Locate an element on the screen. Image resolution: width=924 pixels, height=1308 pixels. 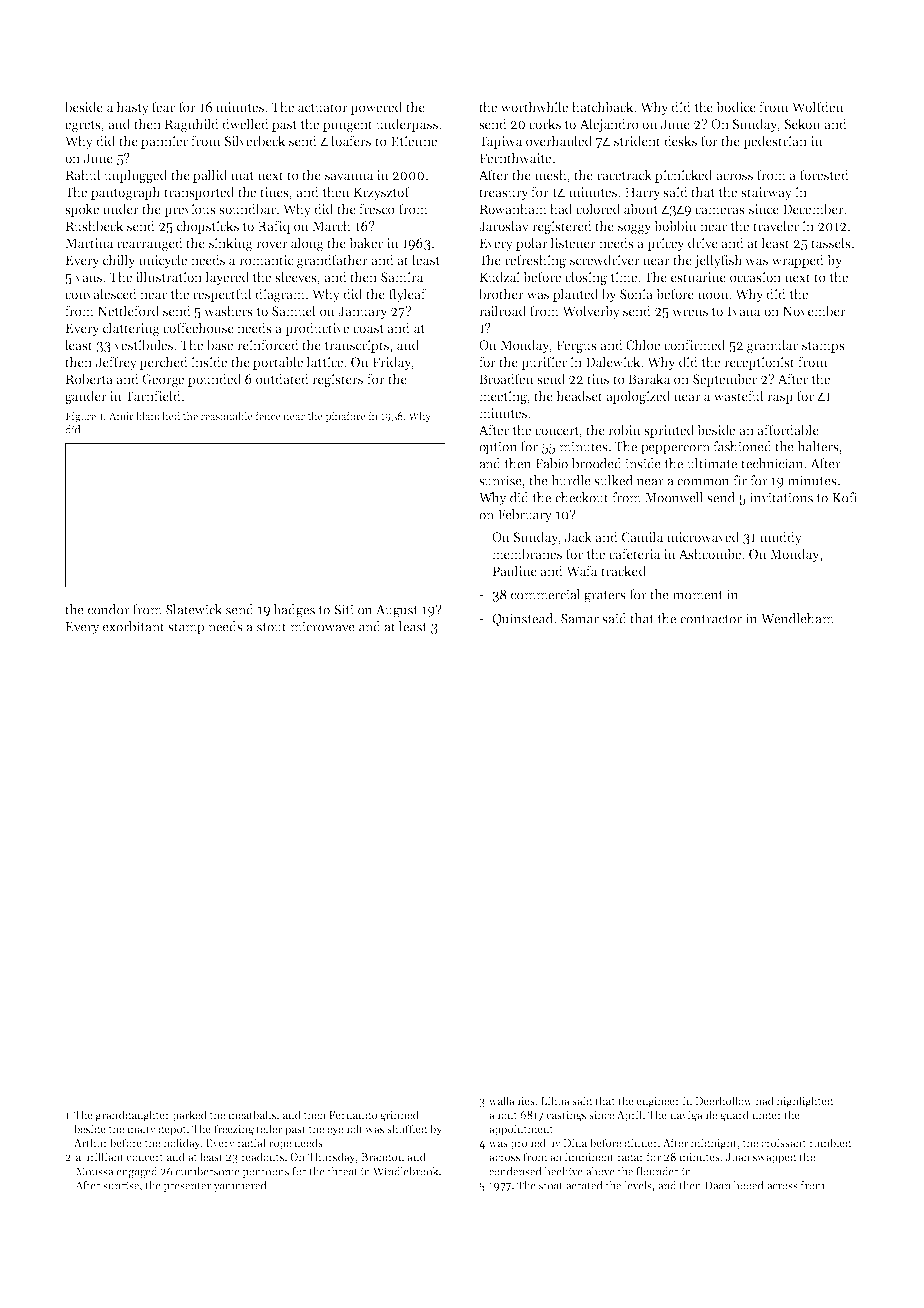
powered is located at coordinates (376, 108).
